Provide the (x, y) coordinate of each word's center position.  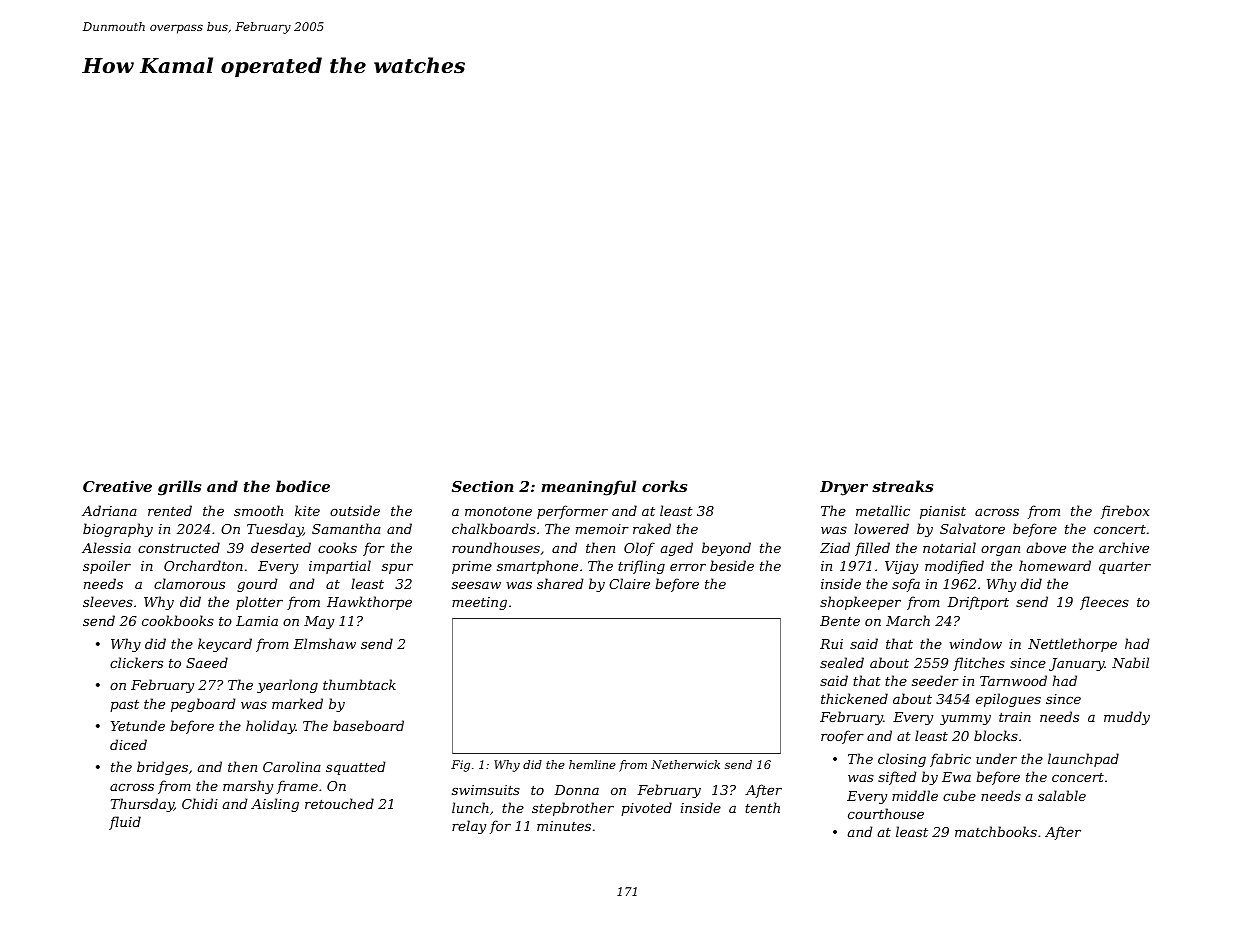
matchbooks (996, 831)
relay (469, 827)
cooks (337, 547)
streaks (902, 486)
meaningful (588, 488)
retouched (339, 803)
